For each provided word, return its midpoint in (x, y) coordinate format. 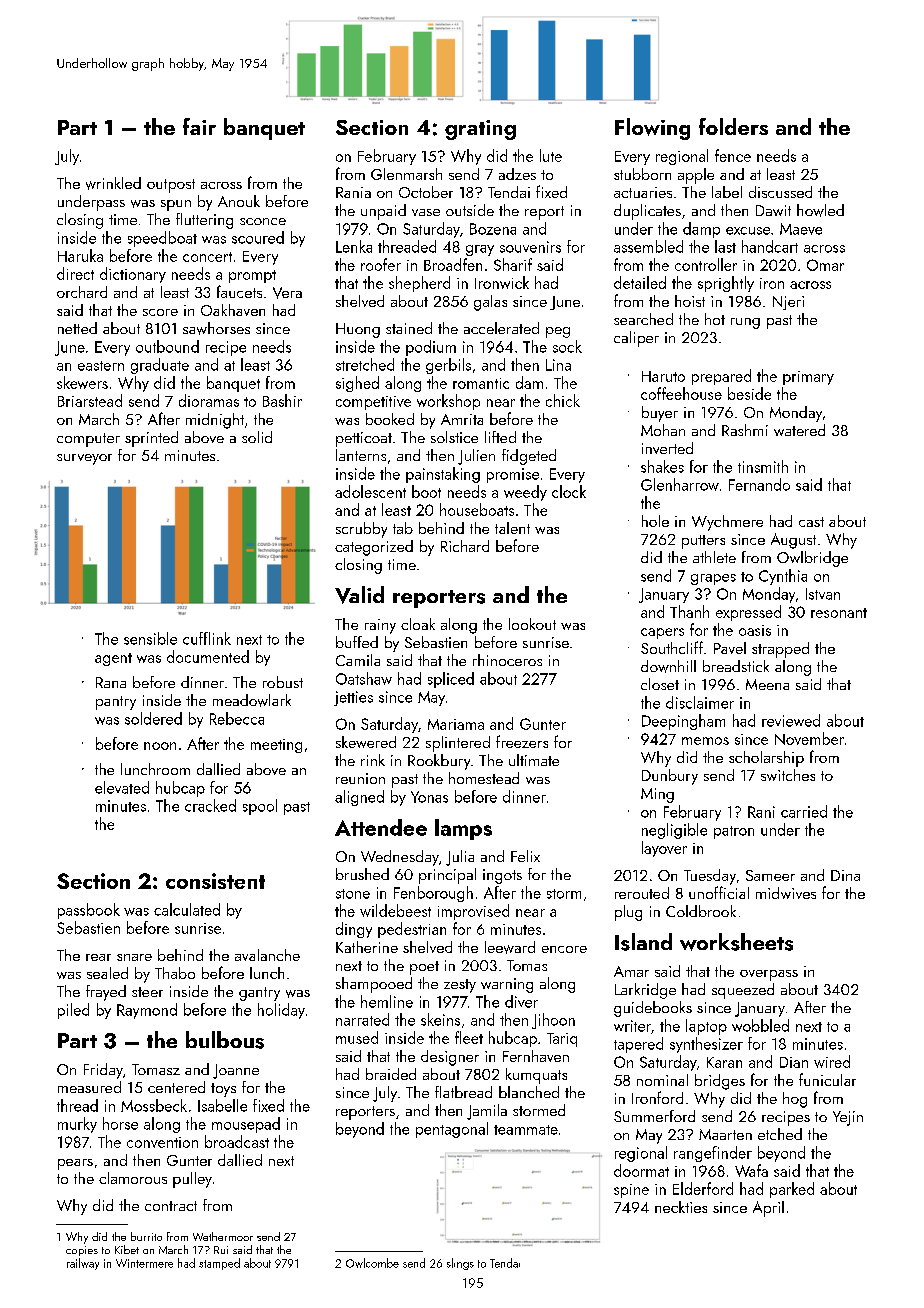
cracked (210, 805)
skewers (82, 382)
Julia (460, 858)
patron (734, 832)
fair (199, 126)
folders (733, 126)
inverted (667, 448)
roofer (381, 264)
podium (431, 348)
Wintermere (144, 1263)
